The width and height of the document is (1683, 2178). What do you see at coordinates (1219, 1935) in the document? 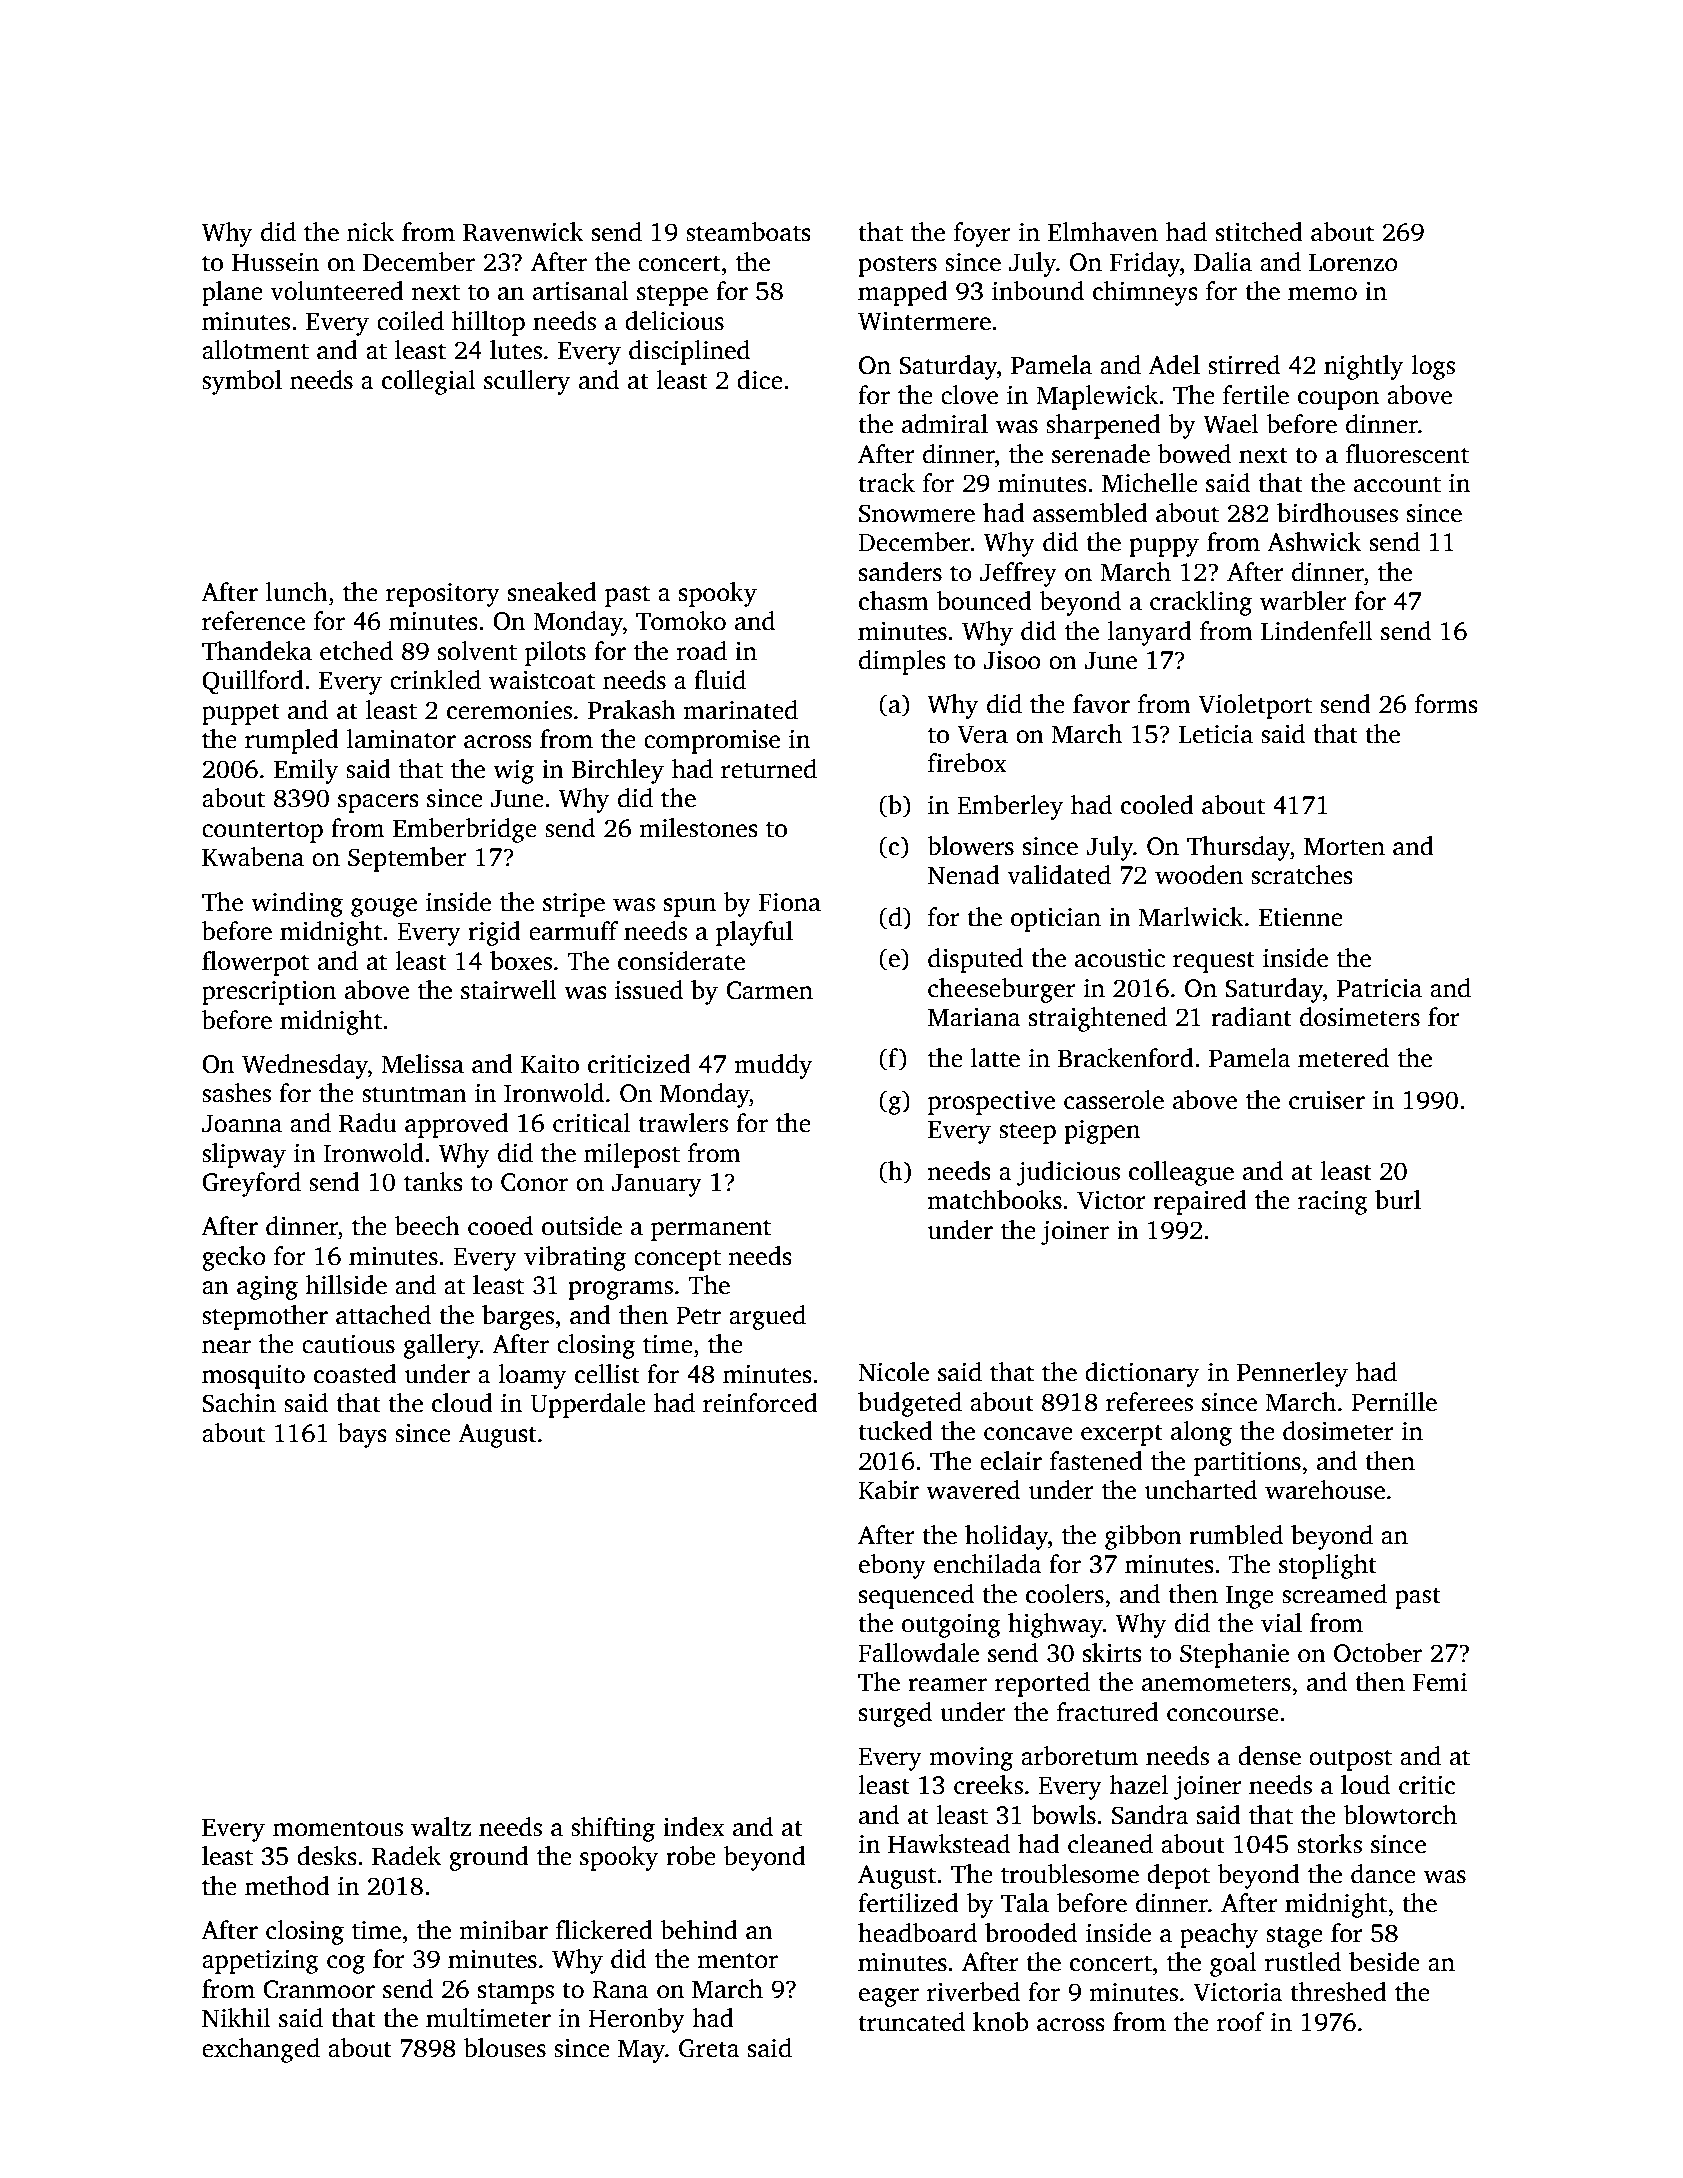
I see `peachy` at bounding box center [1219, 1935].
